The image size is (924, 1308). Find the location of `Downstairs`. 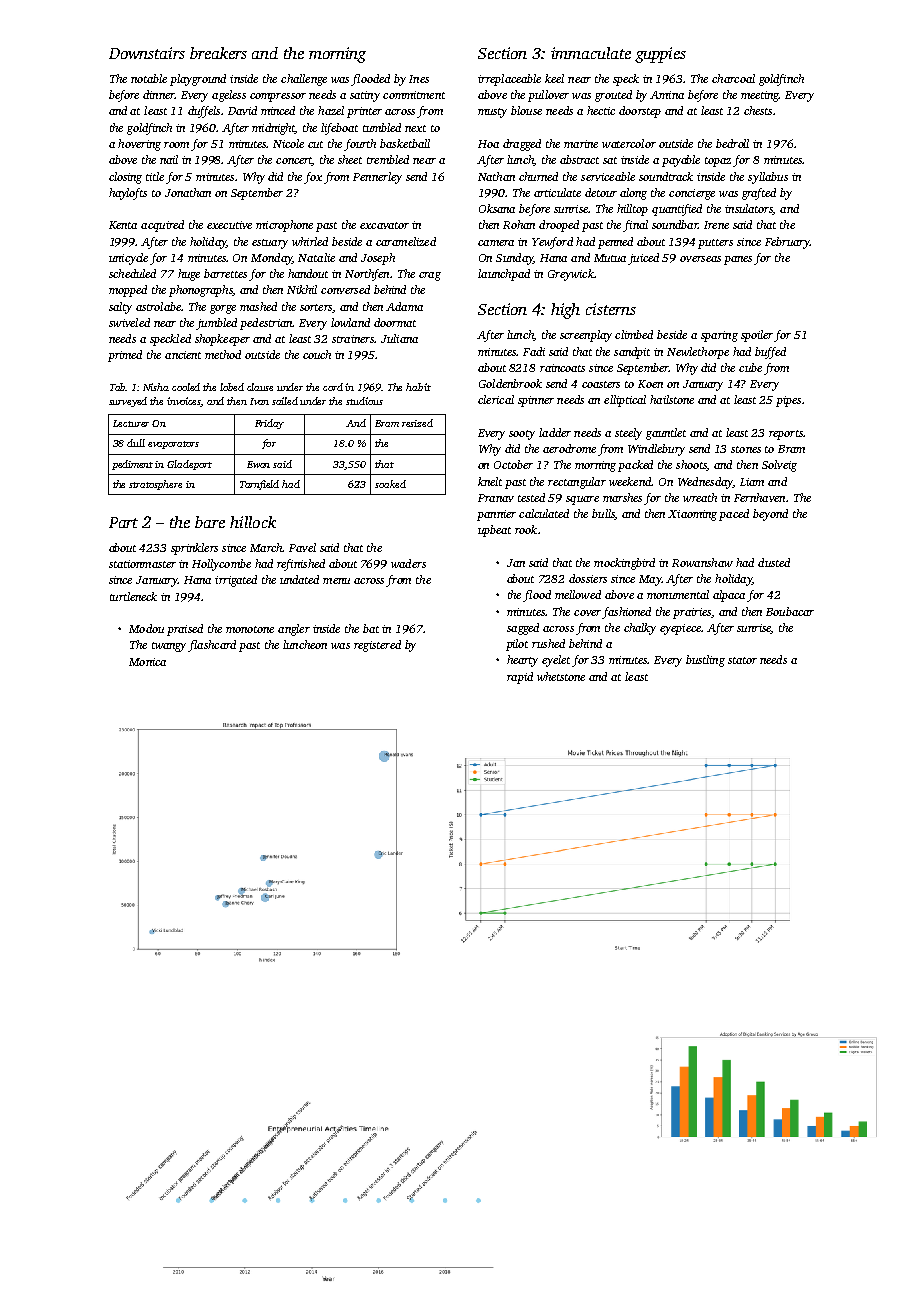

Downstairs is located at coordinates (147, 53).
